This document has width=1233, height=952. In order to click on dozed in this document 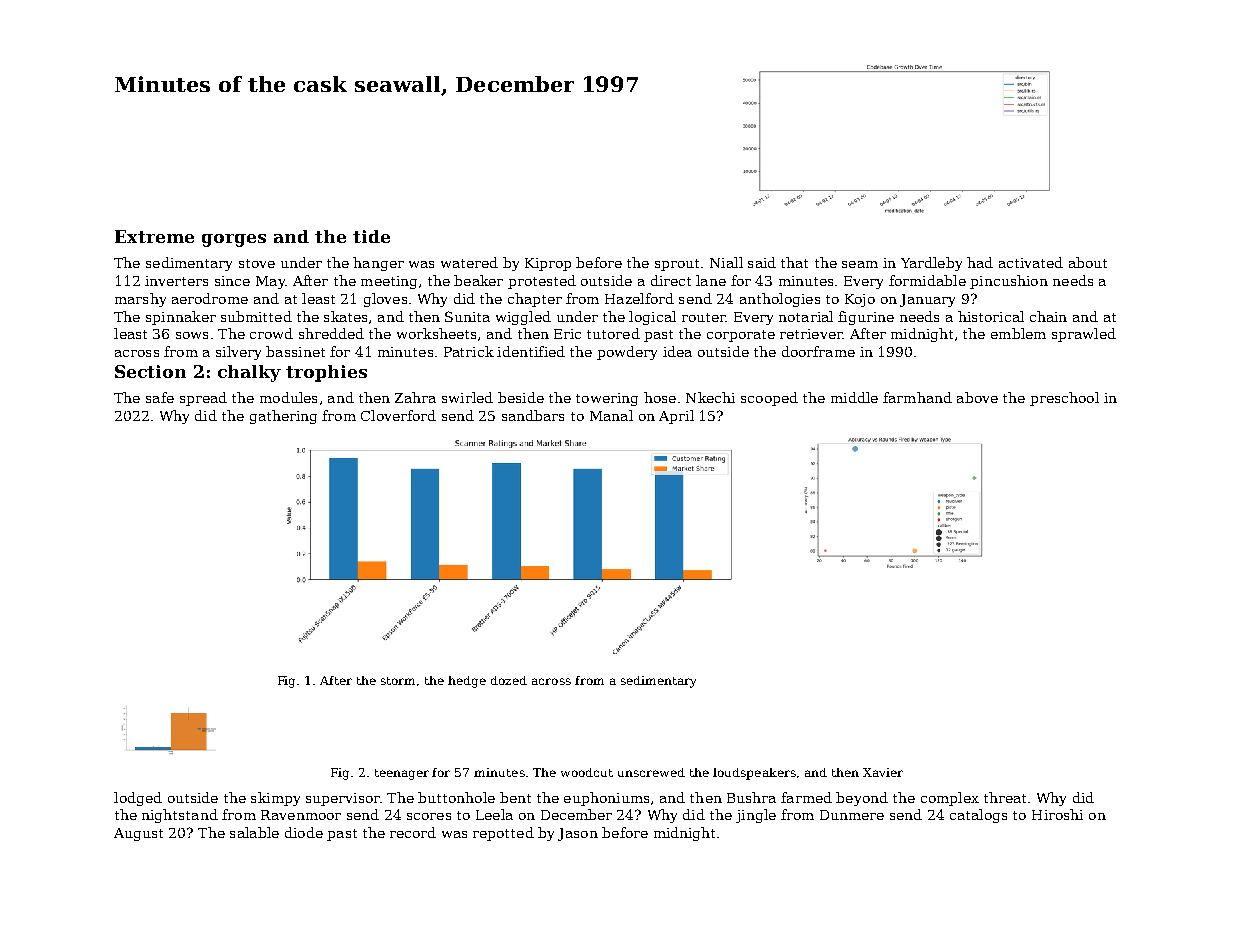, I will do `click(509, 680)`.
